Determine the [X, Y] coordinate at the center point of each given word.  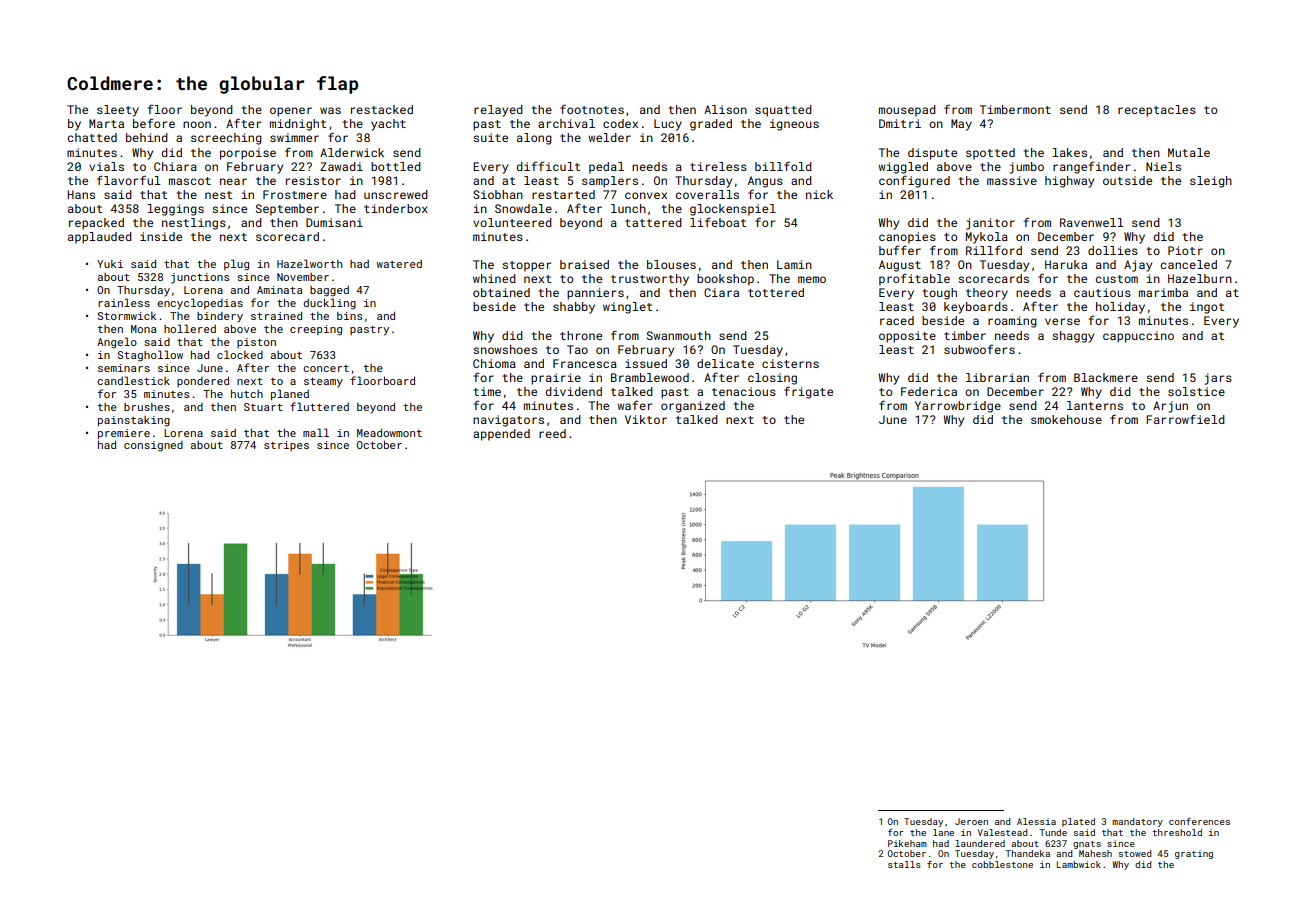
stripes [286, 446]
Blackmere [1106, 377]
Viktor [646, 419]
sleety [118, 111]
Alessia [1036, 821]
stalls [904, 864]
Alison [725, 109]
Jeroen [971, 821]
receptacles [1157, 111]
